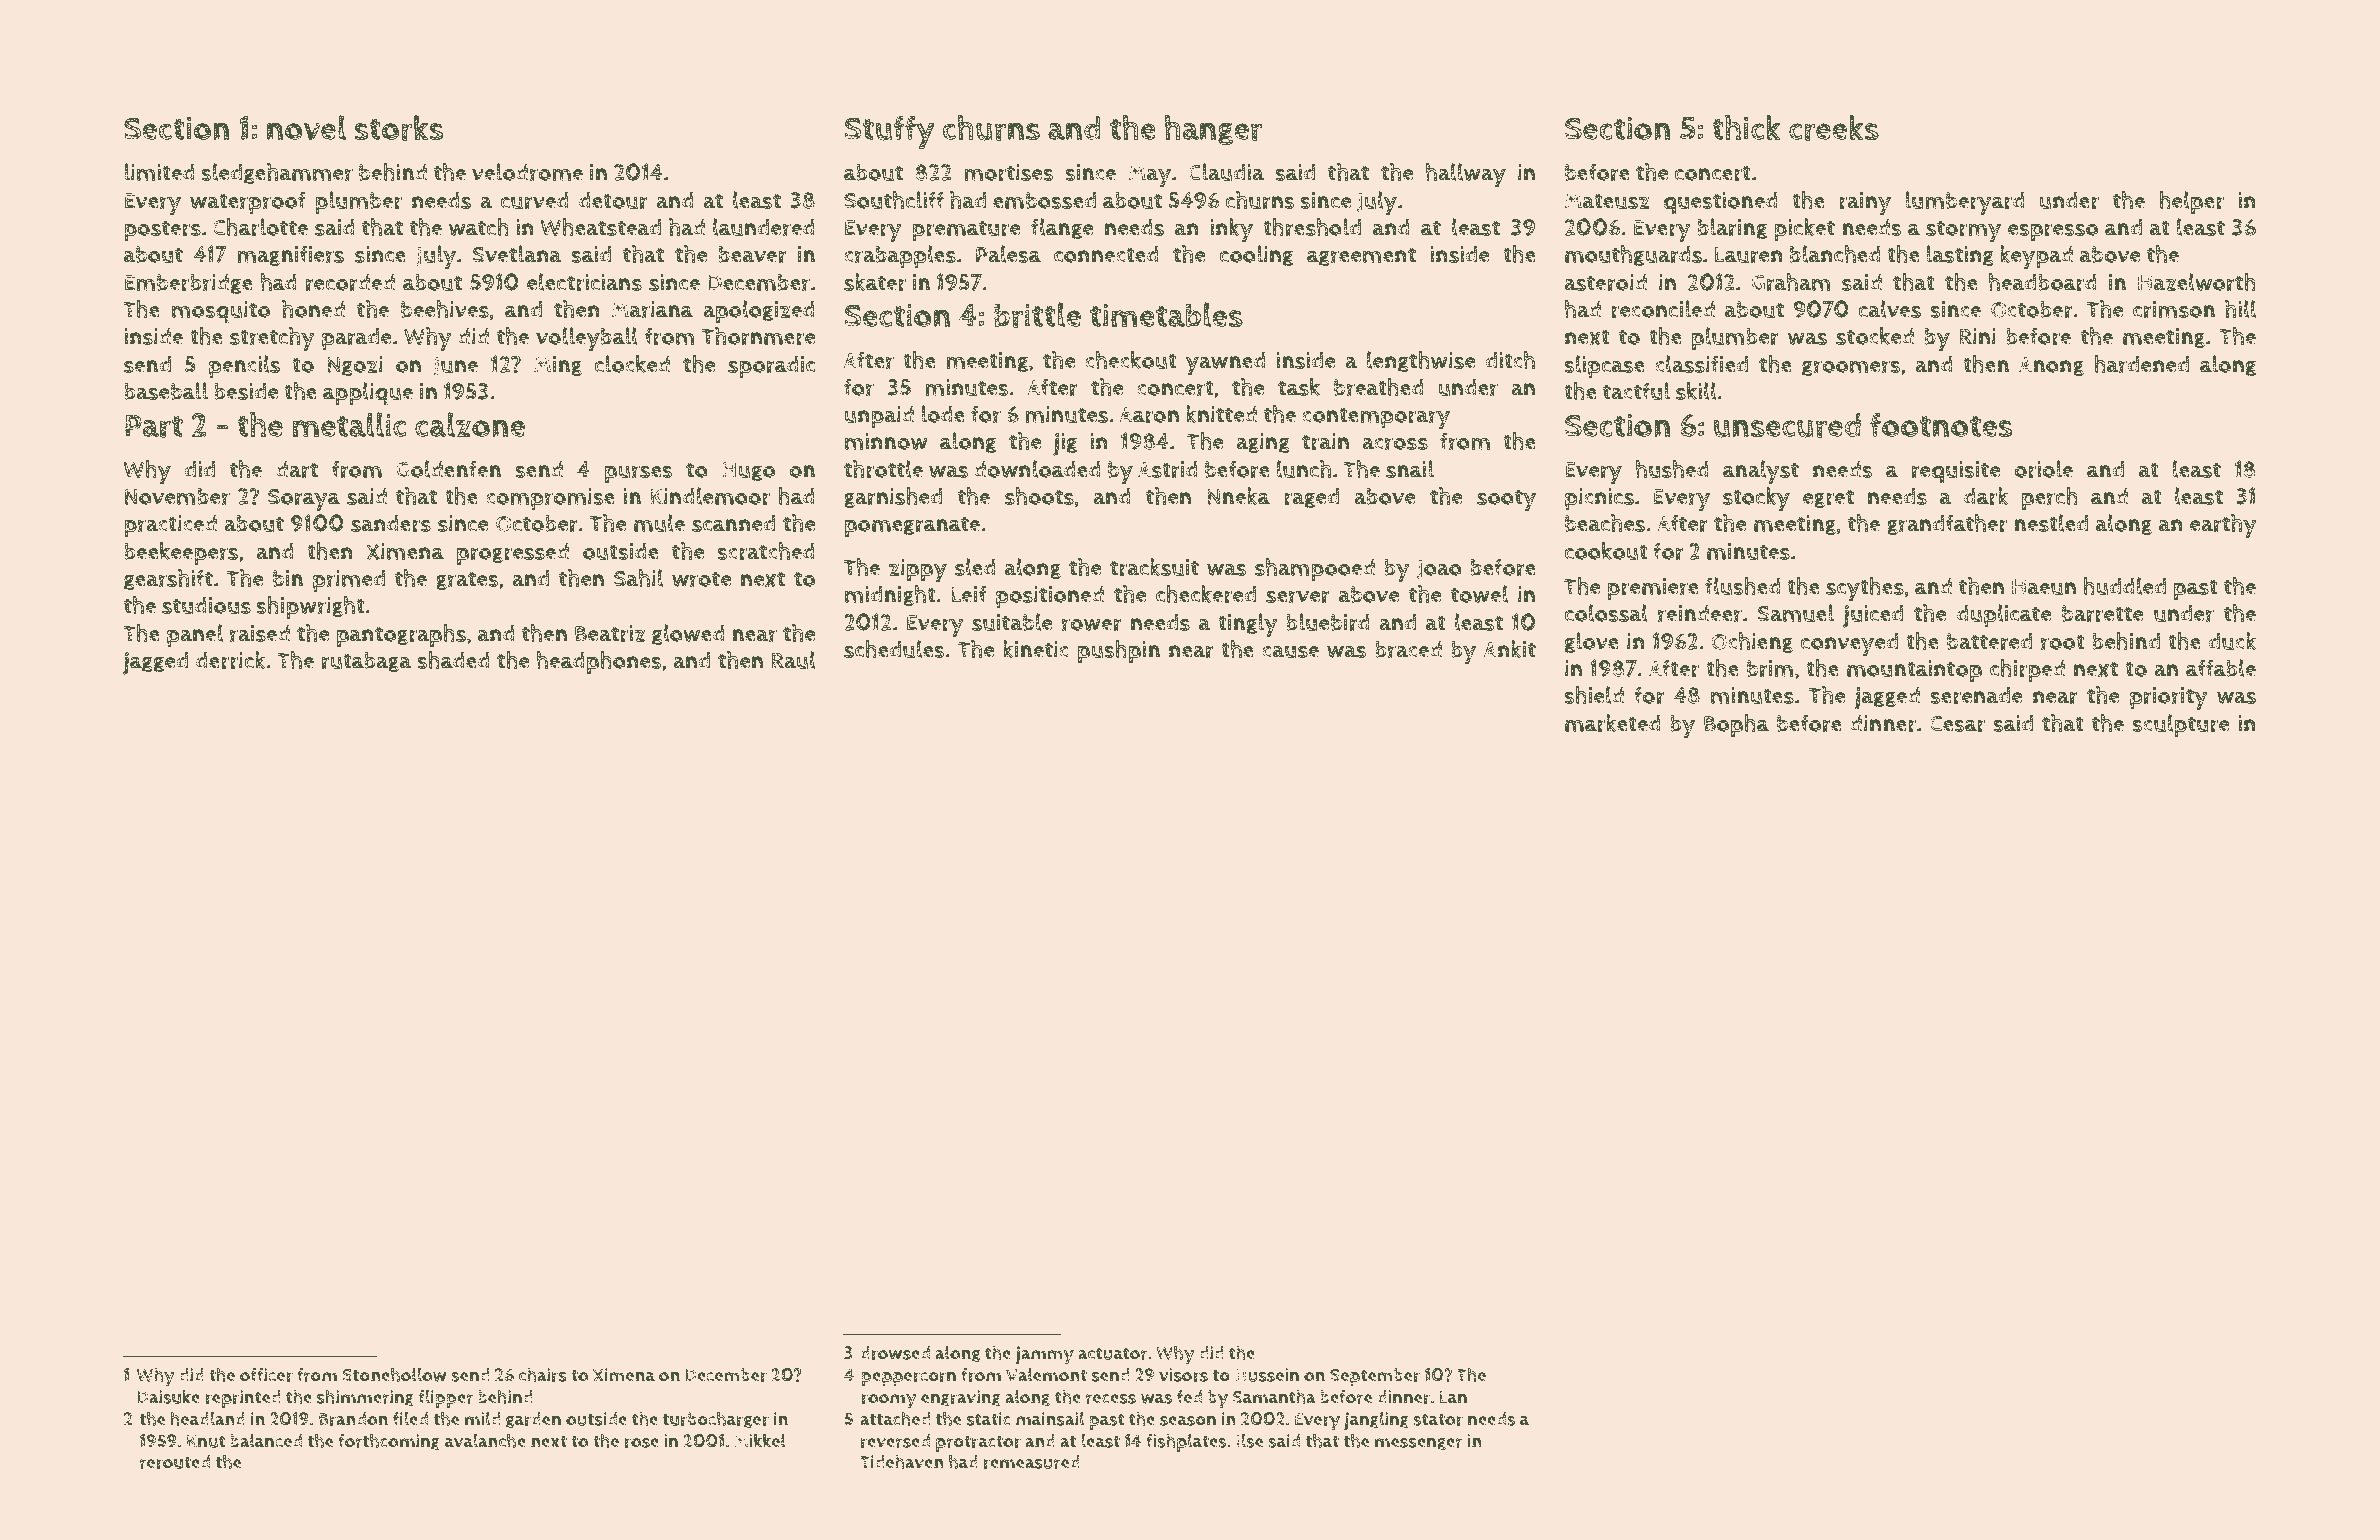 The height and width of the screenshot is (1540, 2380). What do you see at coordinates (1834, 128) in the screenshot?
I see `creeks` at bounding box center [1834, 128].
